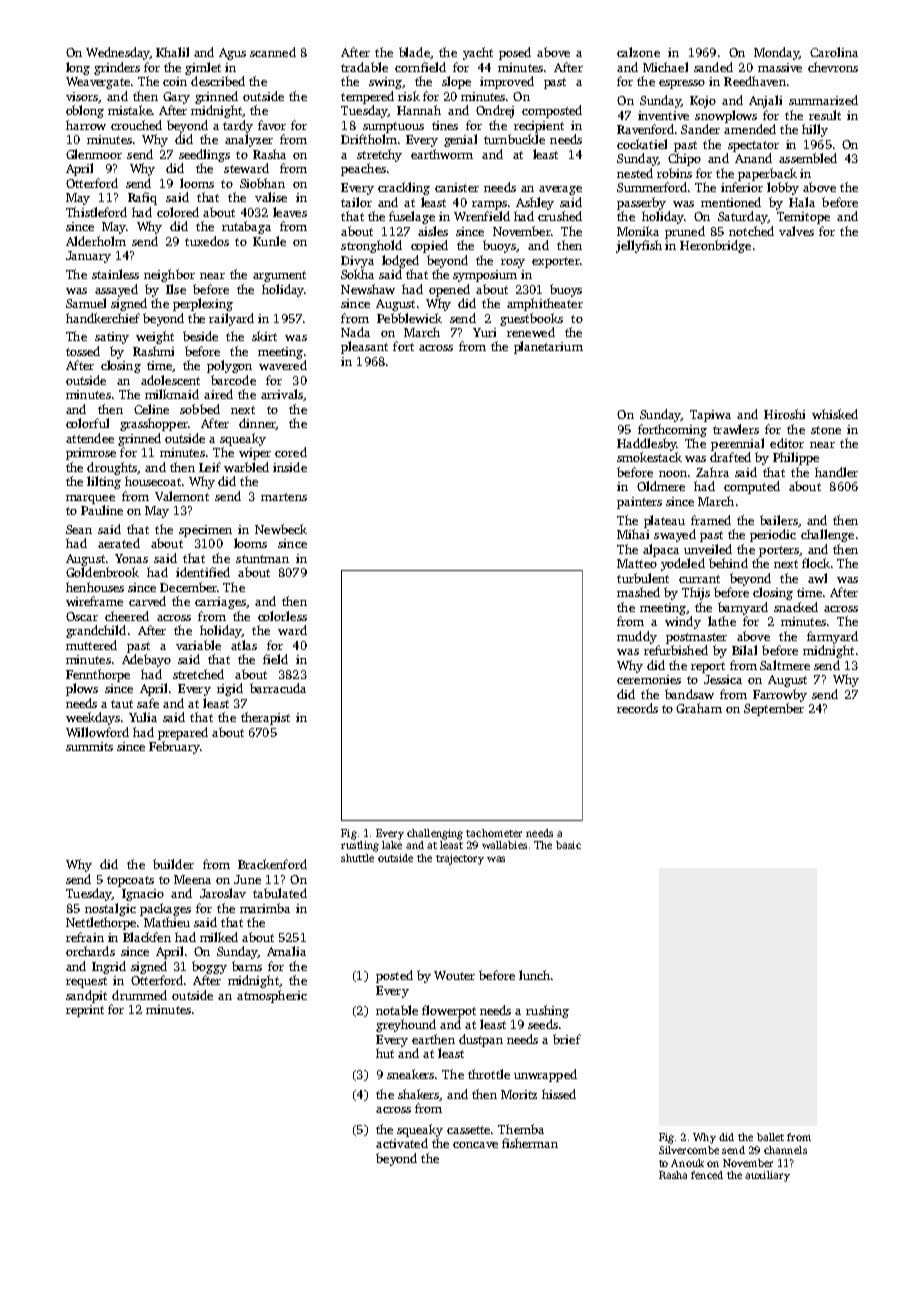 The image size is (924, 1308). I want to click on Monday, so click(776, 53).
